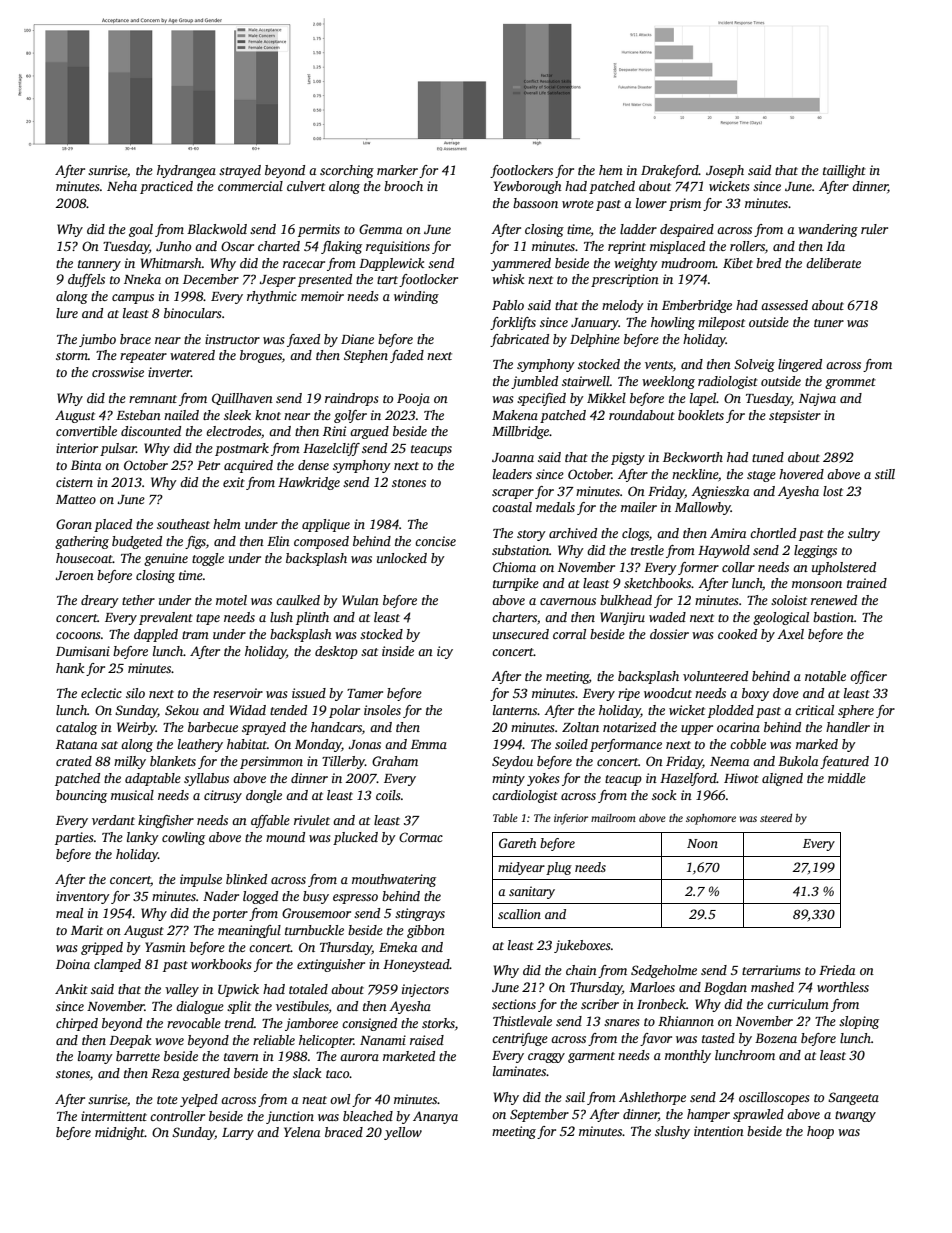 The image size is (952, 1233). I want to click on Jesper, so click(277, 281).
